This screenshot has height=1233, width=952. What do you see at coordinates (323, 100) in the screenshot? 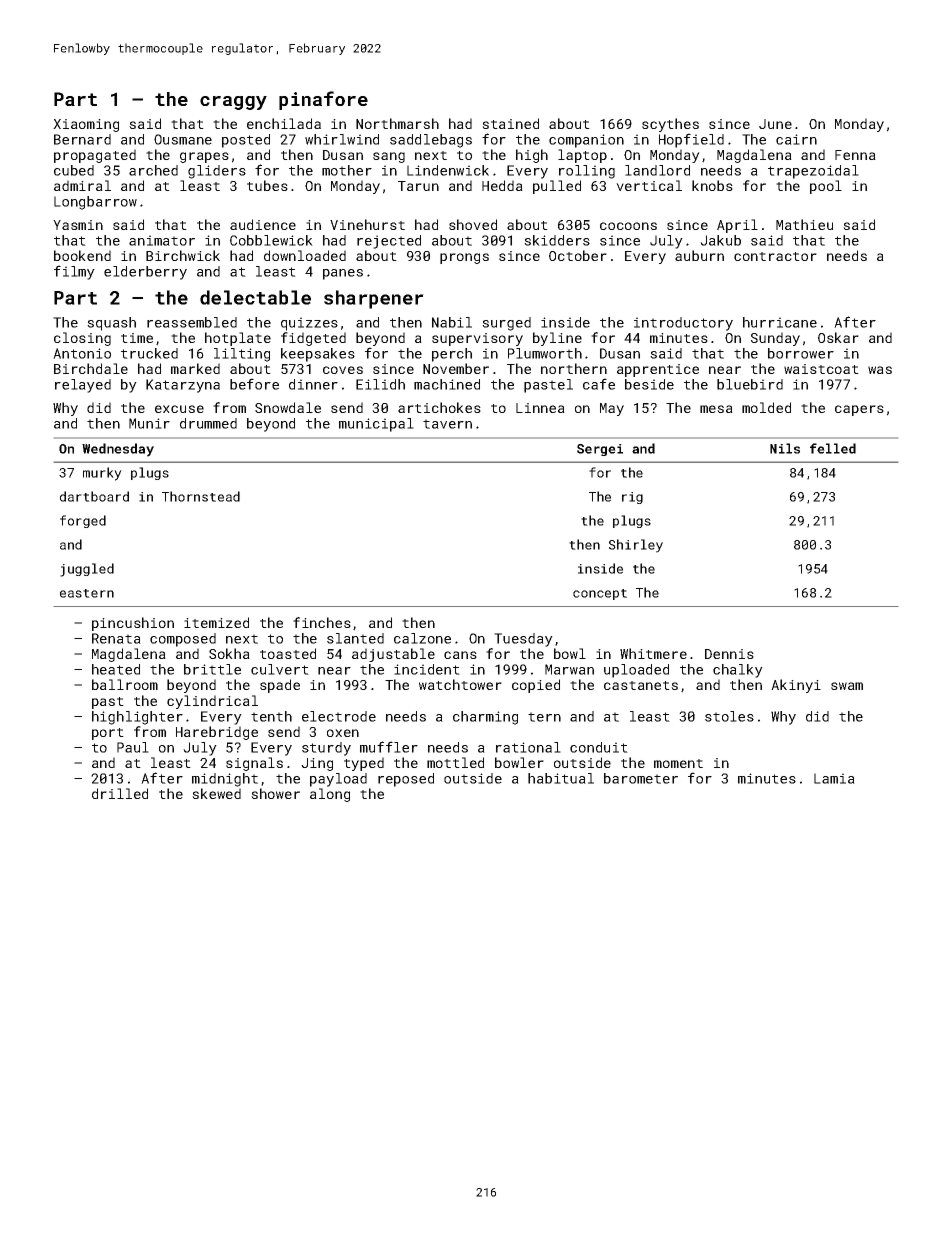
I see `pinafore` at bounding box center [323, 100].
